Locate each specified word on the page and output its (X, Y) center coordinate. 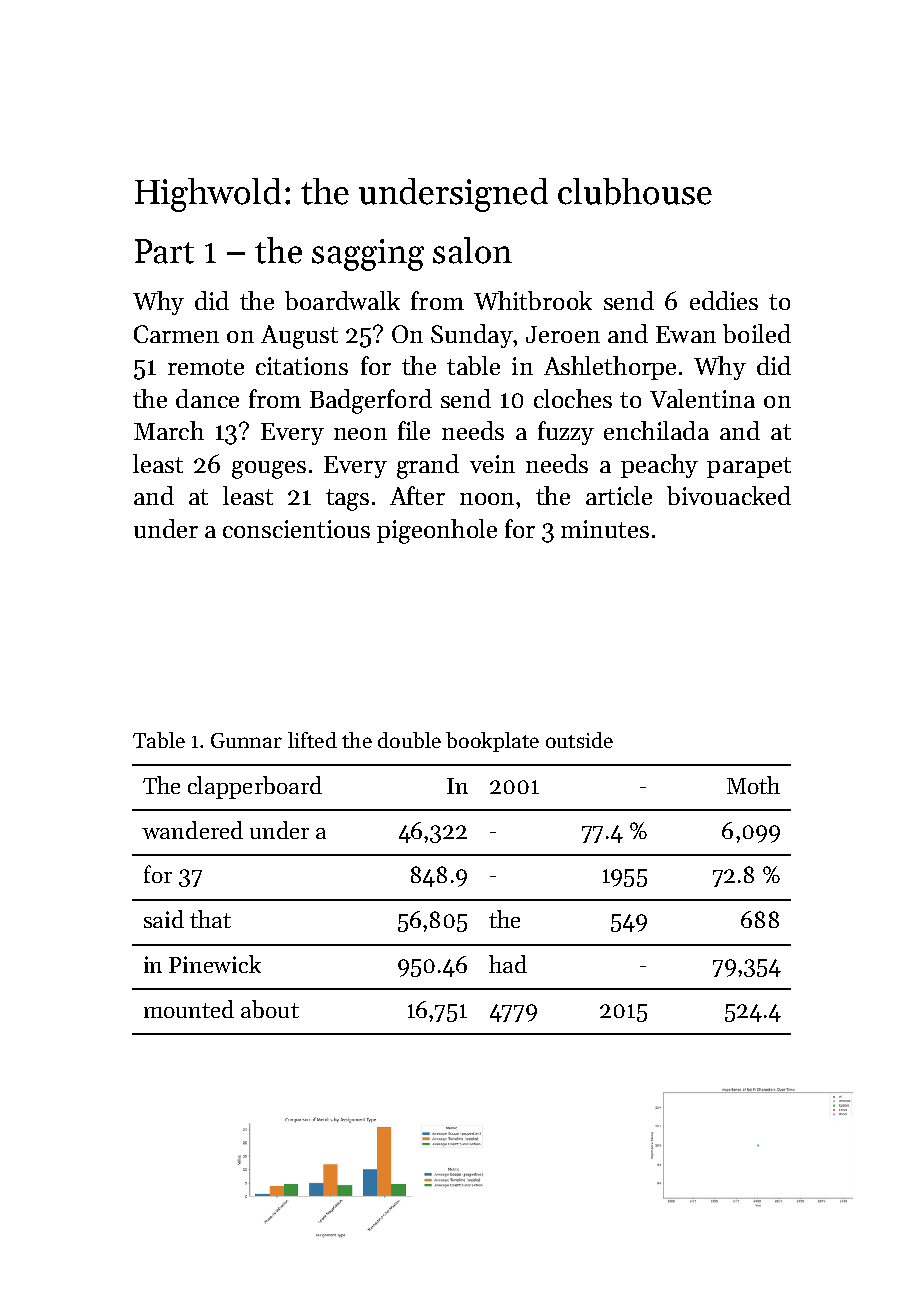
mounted (189, 1009)
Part (164, 251)
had (508, 964)
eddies (724, 300)
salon (472, 250)
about (270, 1009)
